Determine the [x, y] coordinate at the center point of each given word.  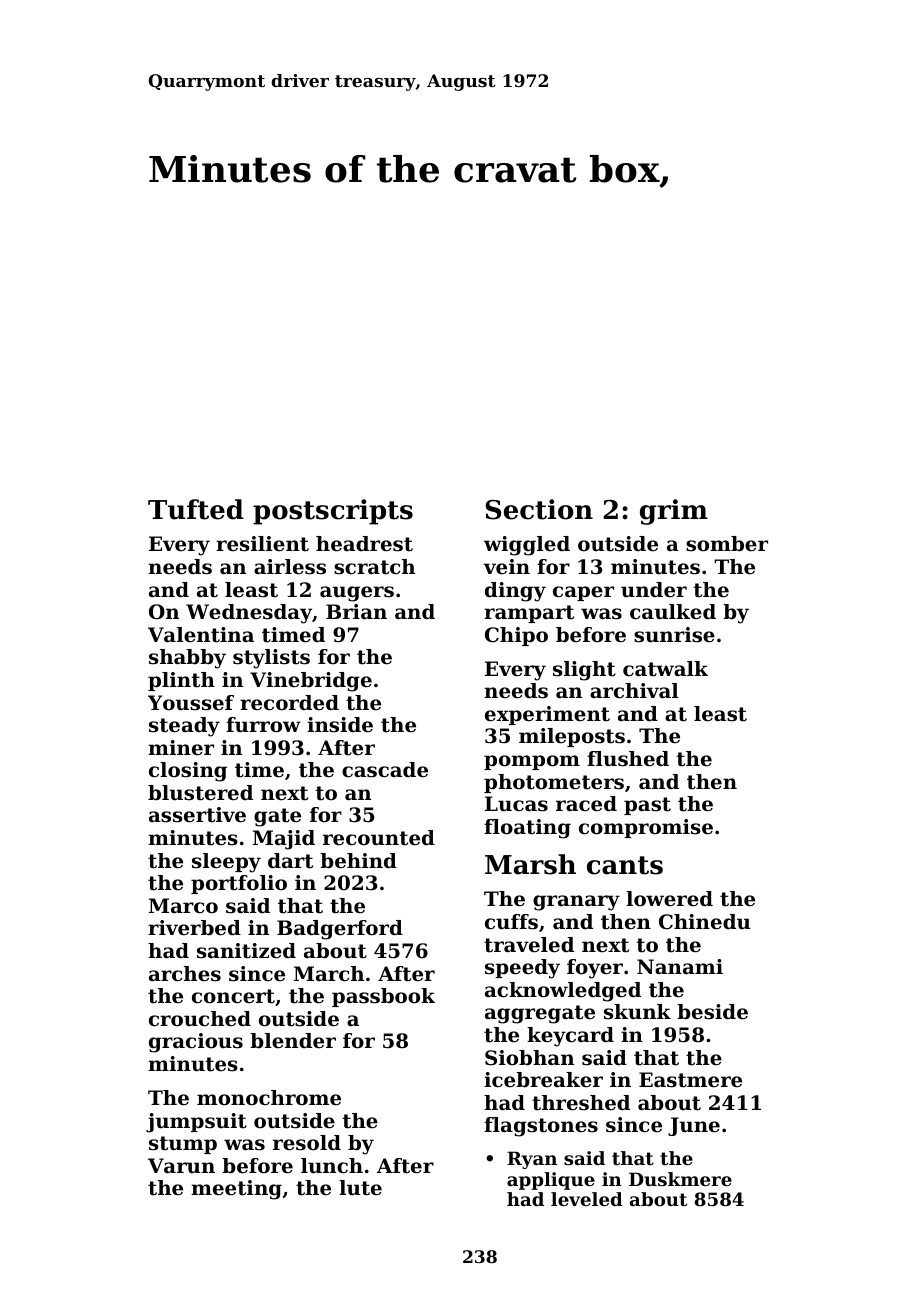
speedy [522, 969]
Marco [183, 906]
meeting [236, 1190]
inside [340, 725]
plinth [181, 681]
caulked [673, 612]
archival [634, 691]
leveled [587, 1199]
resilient [262, 544]
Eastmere [690, 1080]
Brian [356, 612]
